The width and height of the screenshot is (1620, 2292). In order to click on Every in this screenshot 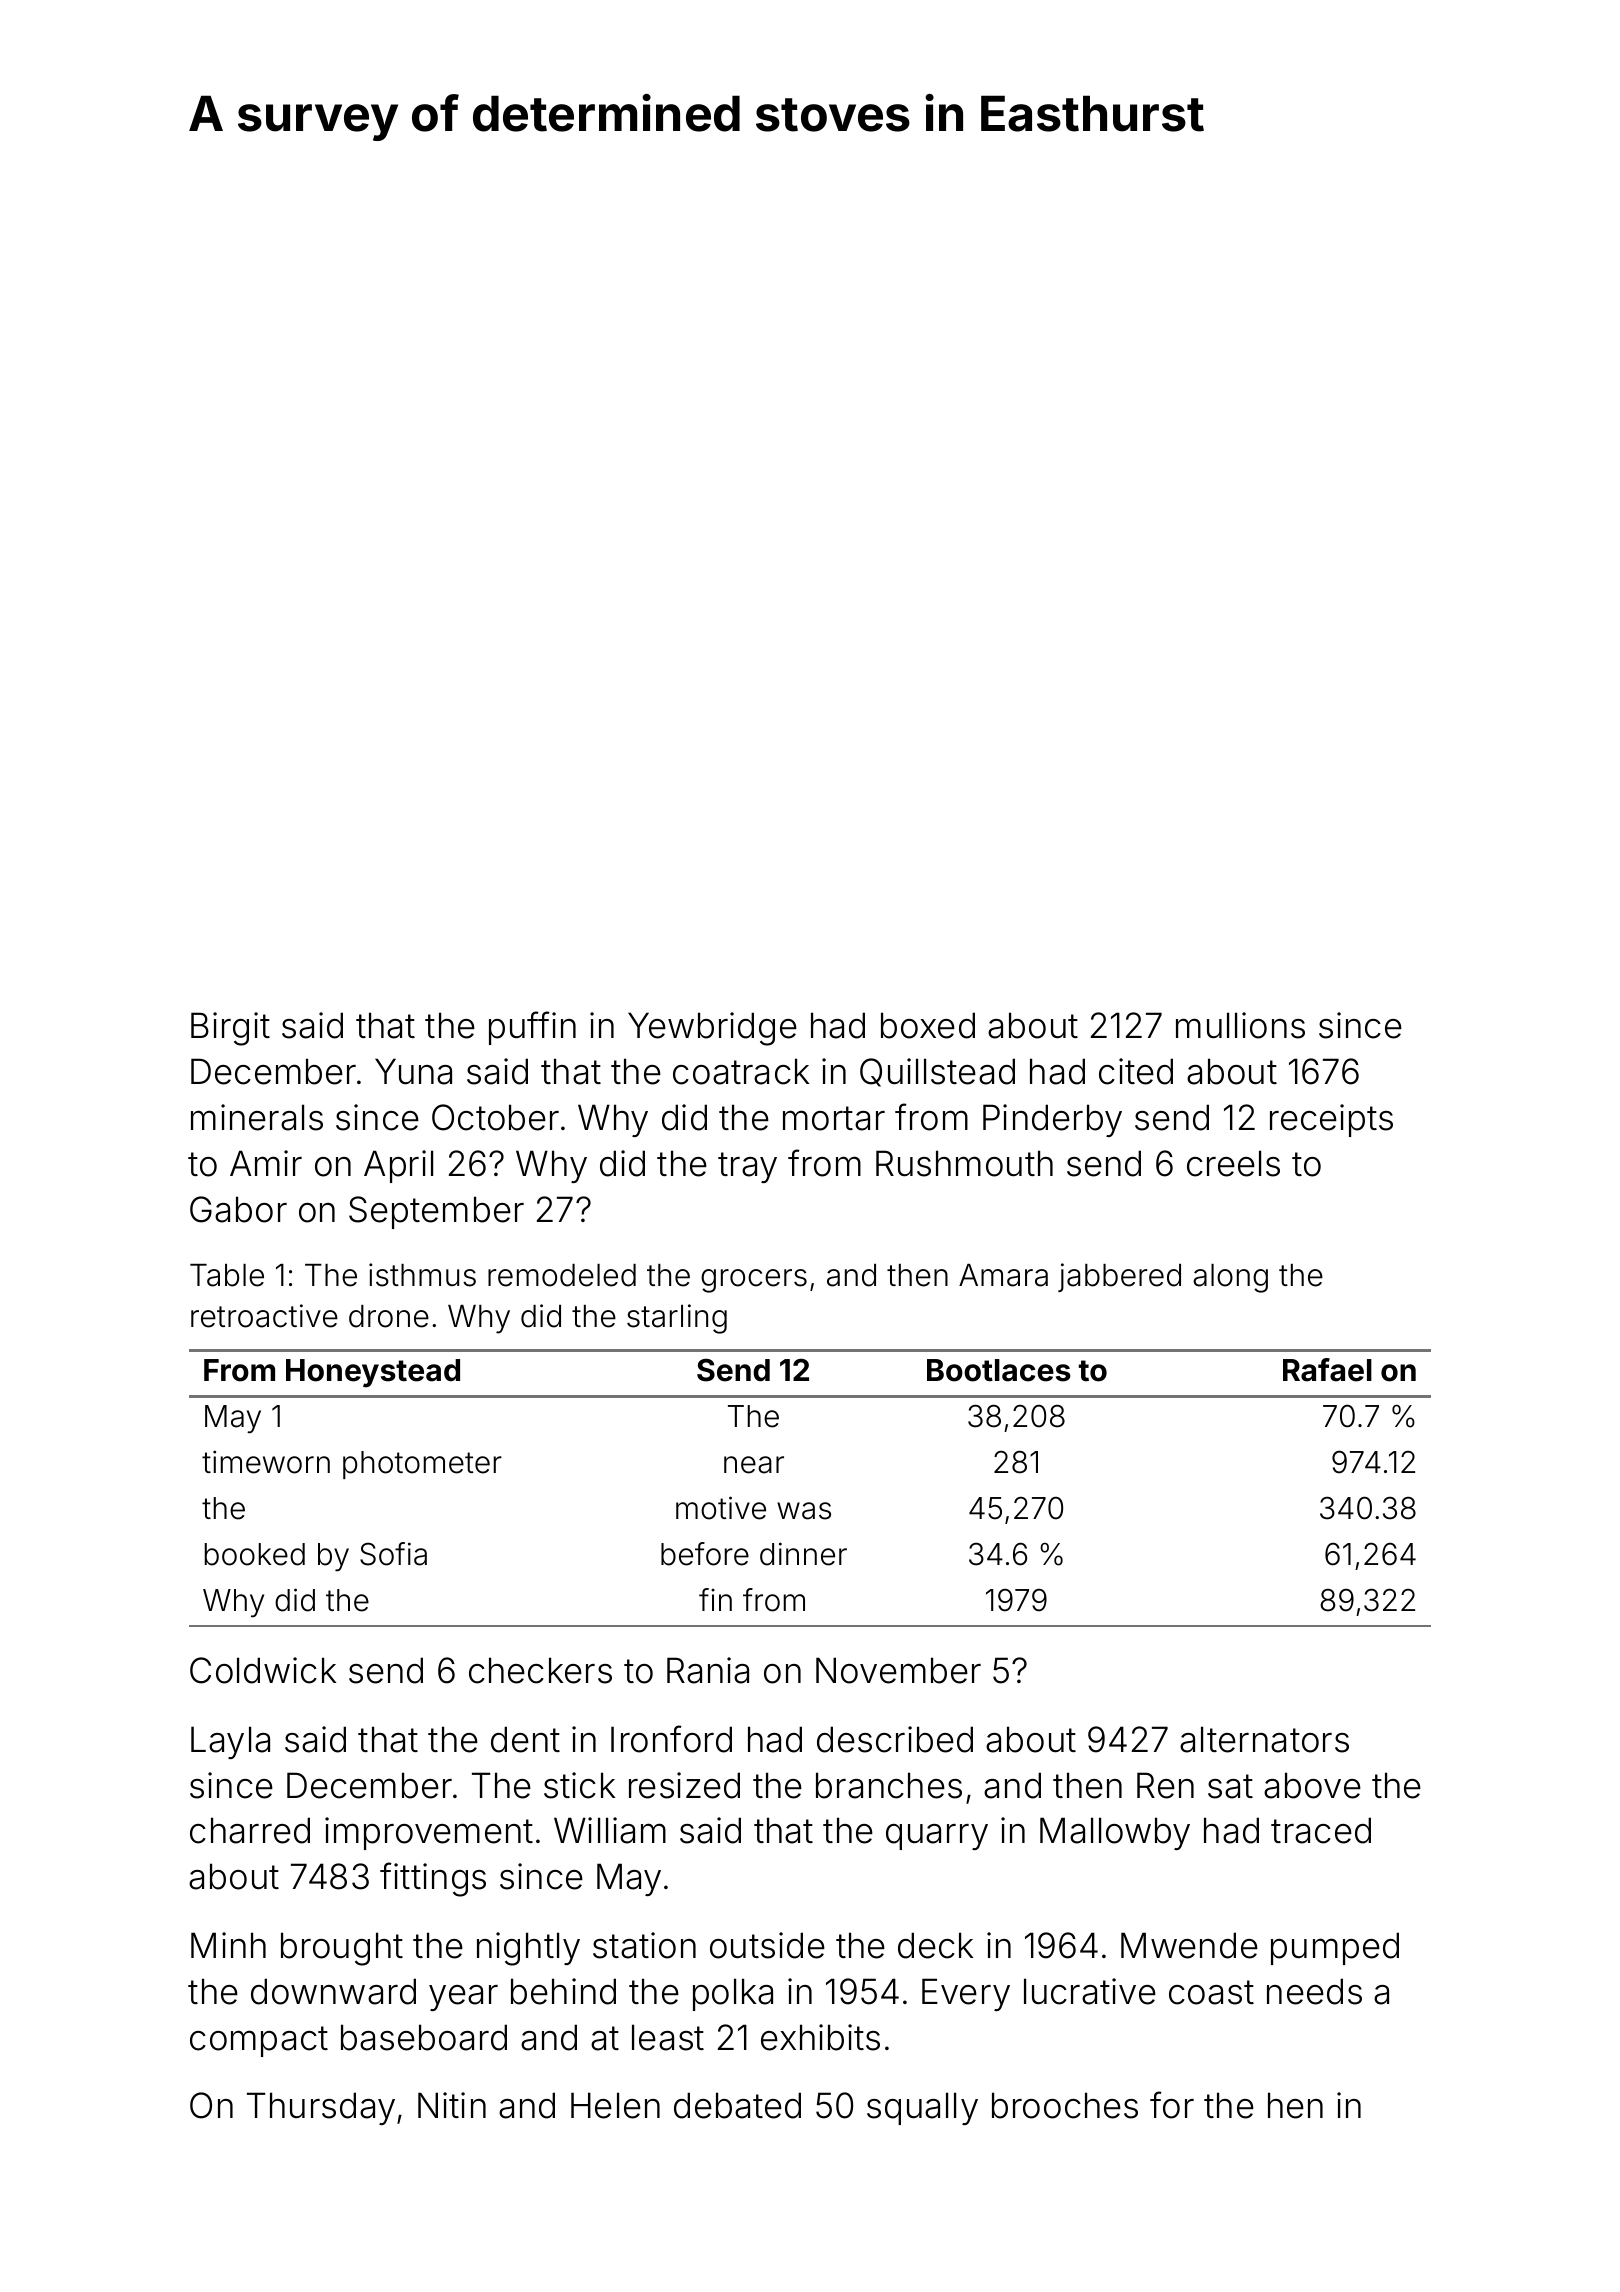, I will do `click(966, 1994)`.
